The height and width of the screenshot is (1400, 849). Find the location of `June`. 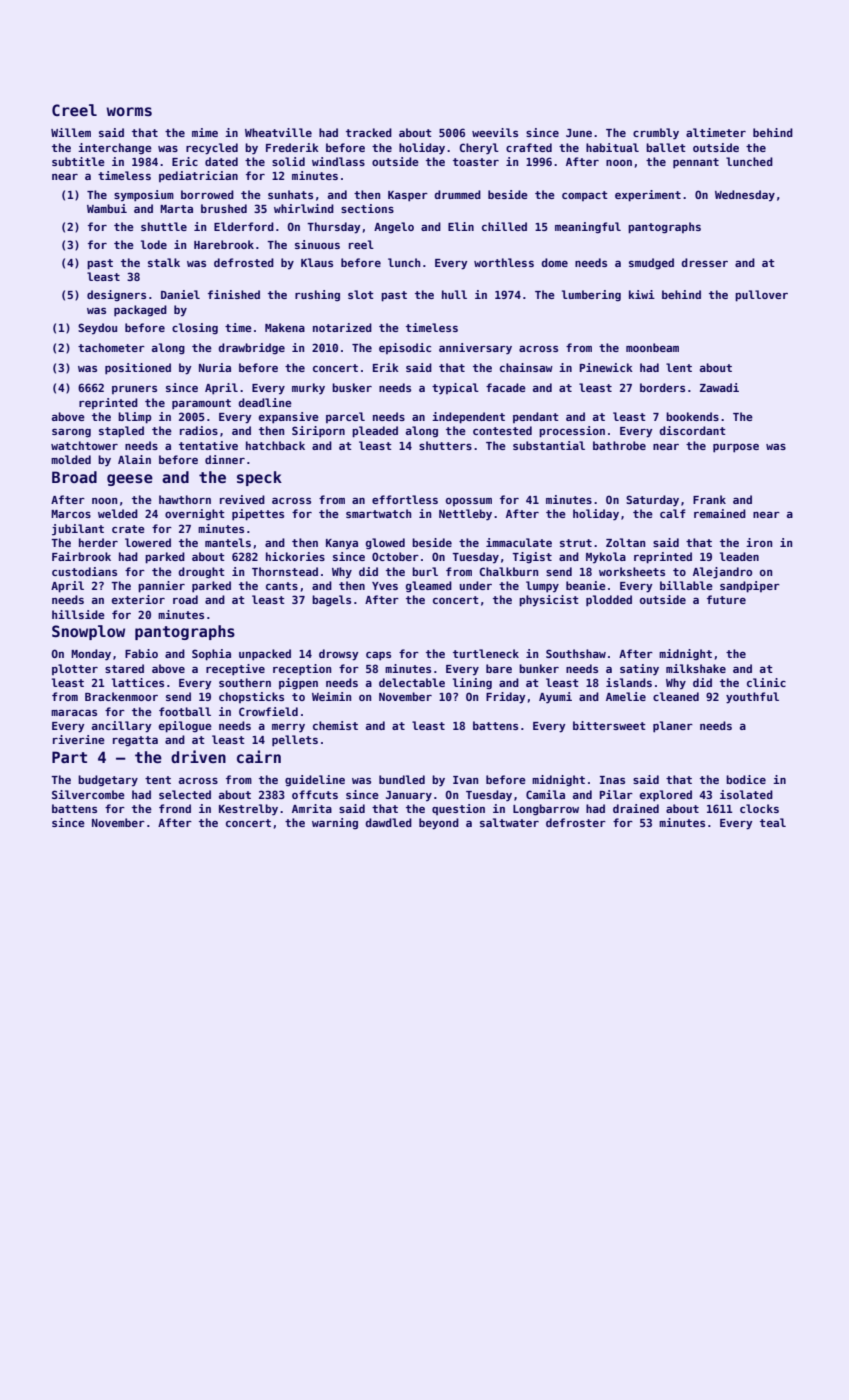

June is located at coordinates (579, 133).
